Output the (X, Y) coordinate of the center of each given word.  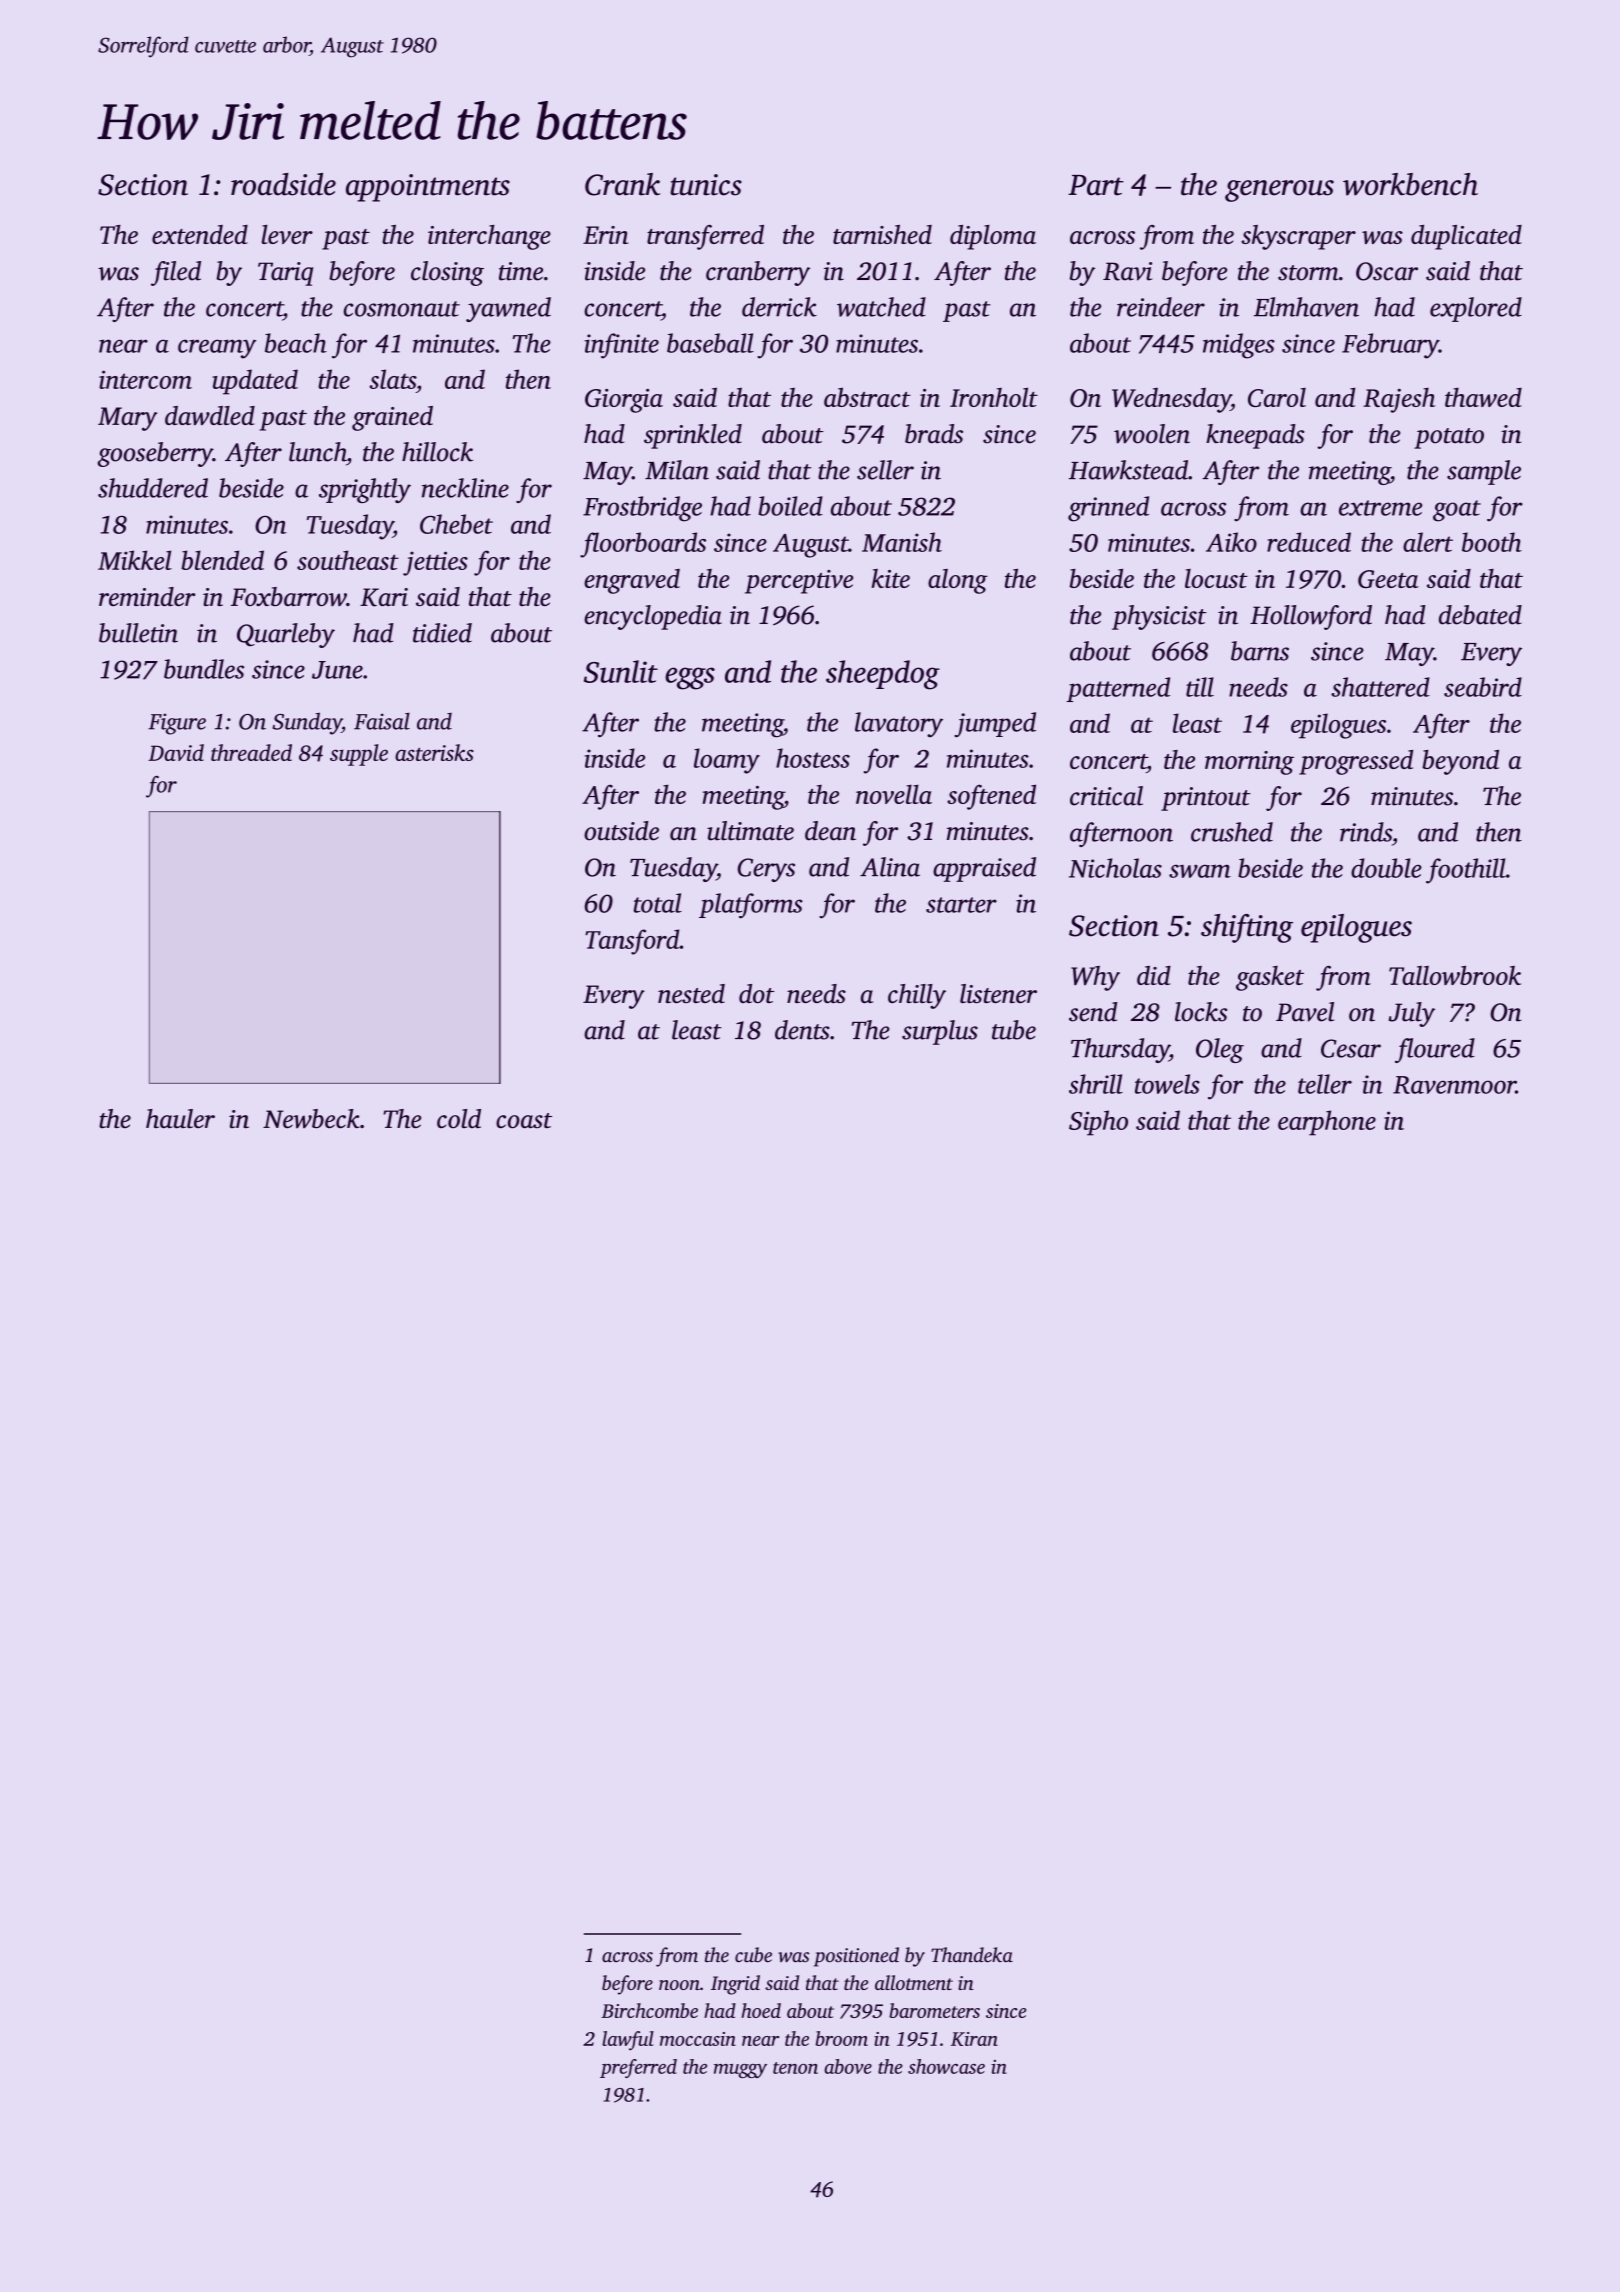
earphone (1327, 1123)
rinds (1366, 832)
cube (753, 1955)
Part (1096, 185)
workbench (1410, 184)
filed (176, 273)
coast (524, 1121)
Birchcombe (649, 2010)
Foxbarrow (289, 596)
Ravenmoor (1454, 1085)
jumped (995, 725)
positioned (856, 1957)
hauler (180, 1119)
